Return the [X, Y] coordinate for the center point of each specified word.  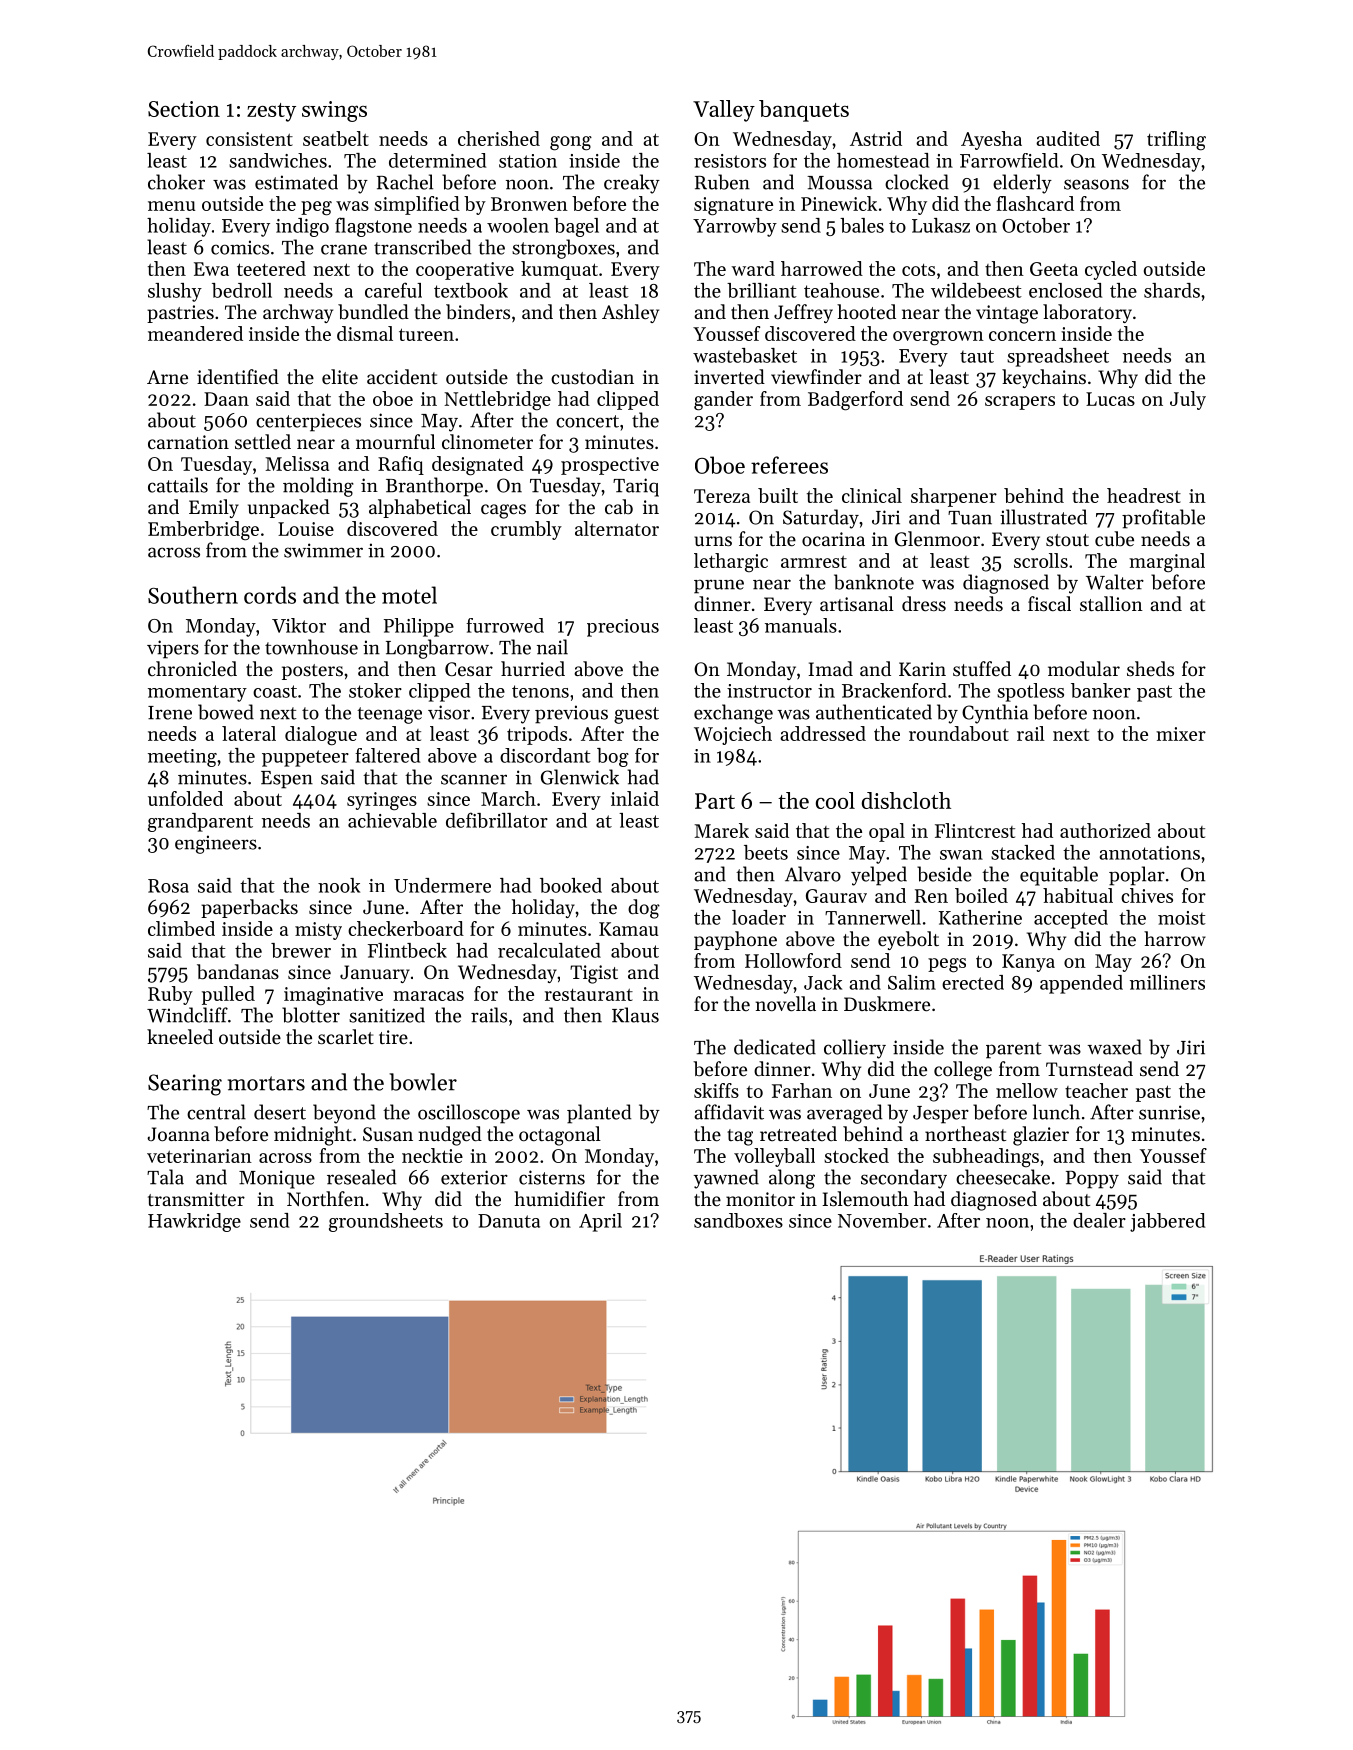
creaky [632, 184]
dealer [1099, 1220]
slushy [175, 292]
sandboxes [738, 1220]
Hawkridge [194, 1222]
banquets [804, 111]
